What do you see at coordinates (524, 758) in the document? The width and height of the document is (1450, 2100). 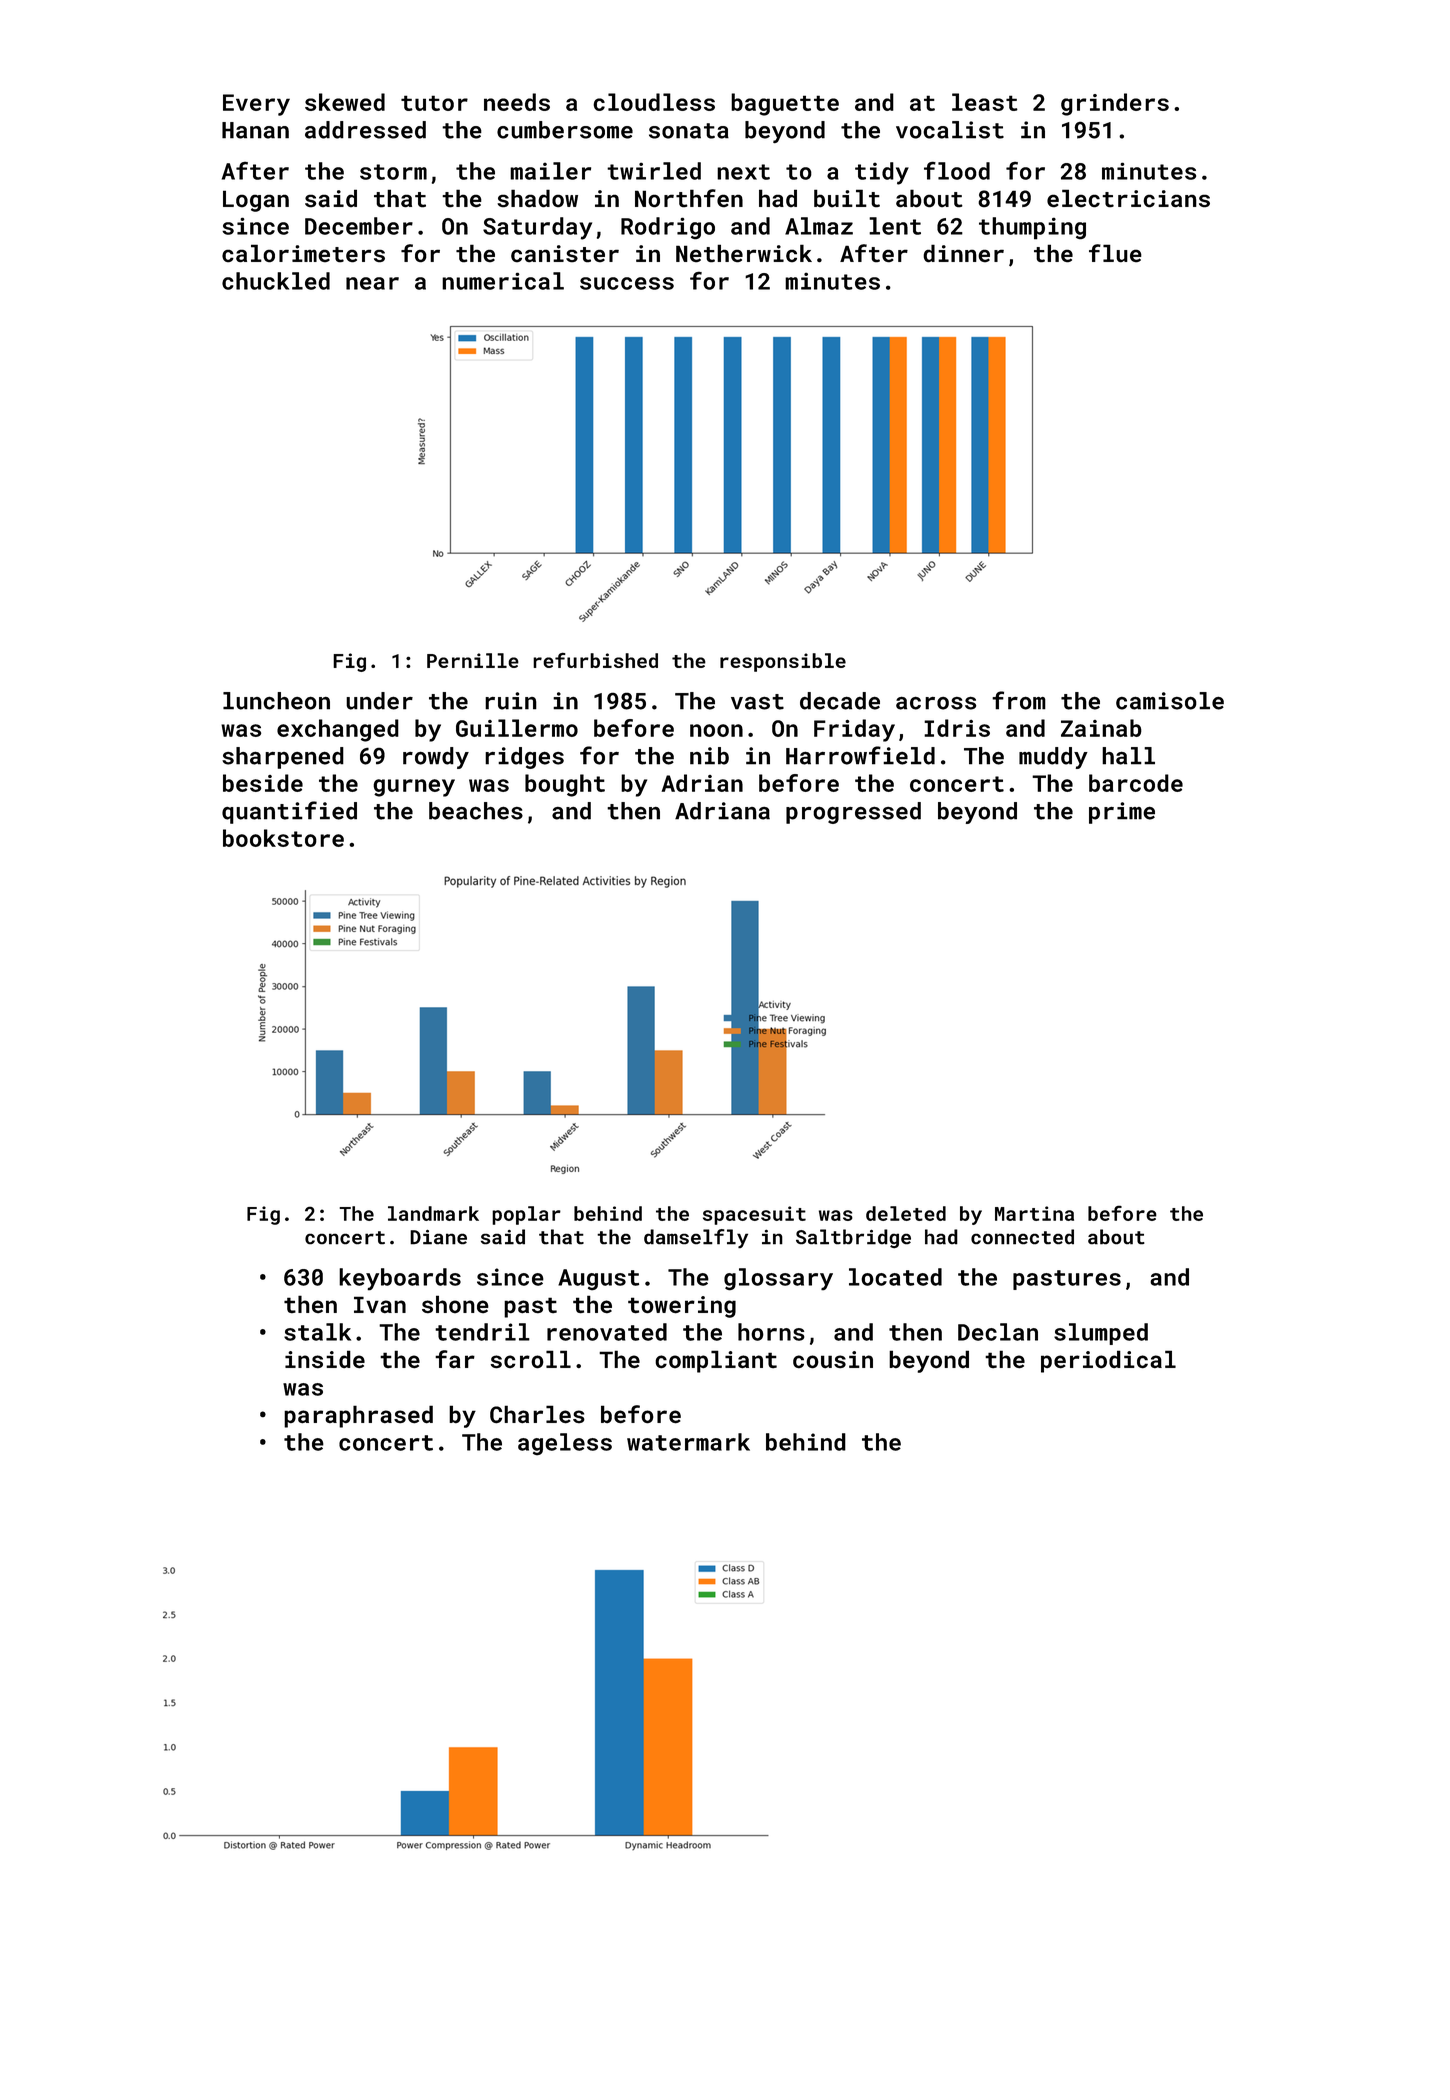 I see `ridges` at bounding box center [524, 758].
